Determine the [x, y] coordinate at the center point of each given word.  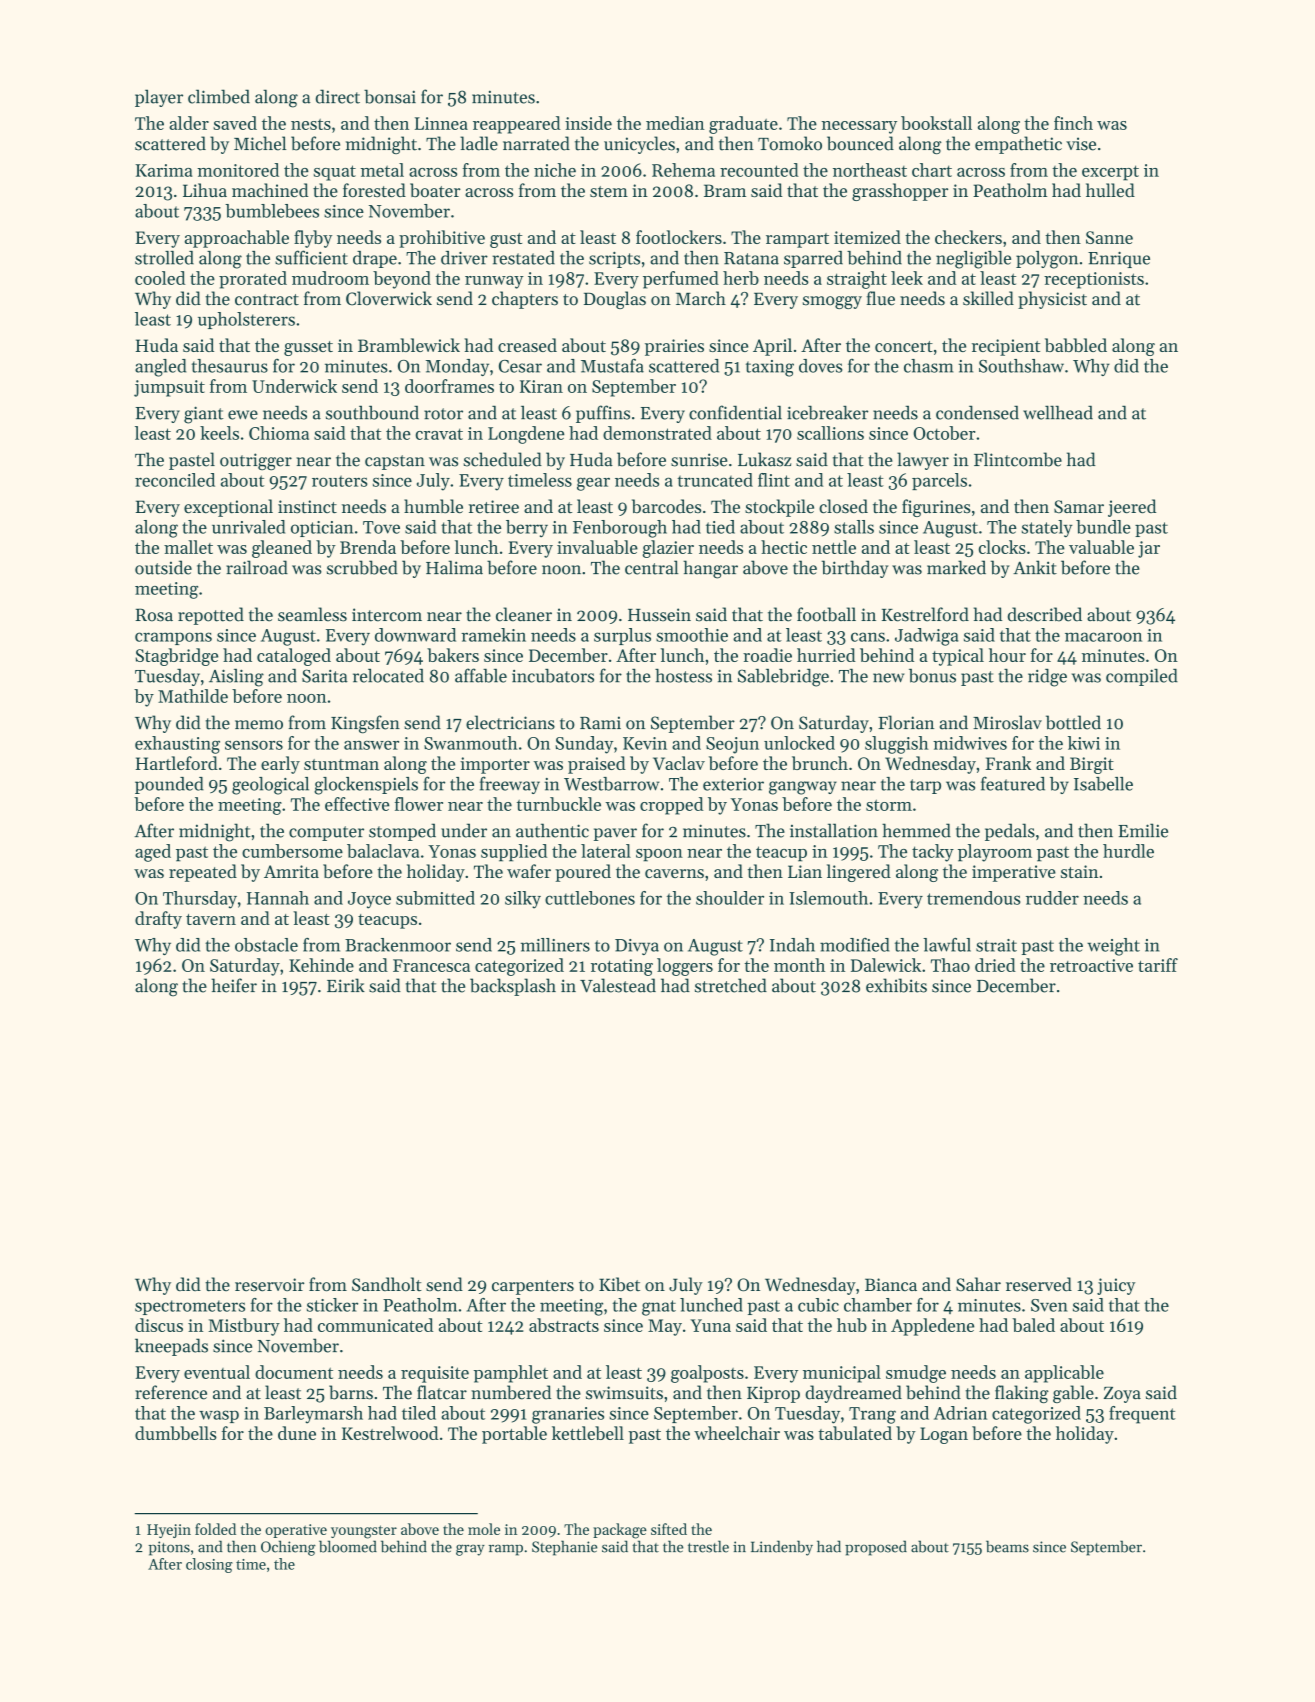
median [675, 123]
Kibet [619, 1284]
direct [338, 96]
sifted [669, 1529]
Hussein [659, 615]
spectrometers [190, 1307]
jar [1149, 549]
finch [1073, 123]
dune [297, 1433]
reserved [1039, 1284]
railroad [257, 567]
